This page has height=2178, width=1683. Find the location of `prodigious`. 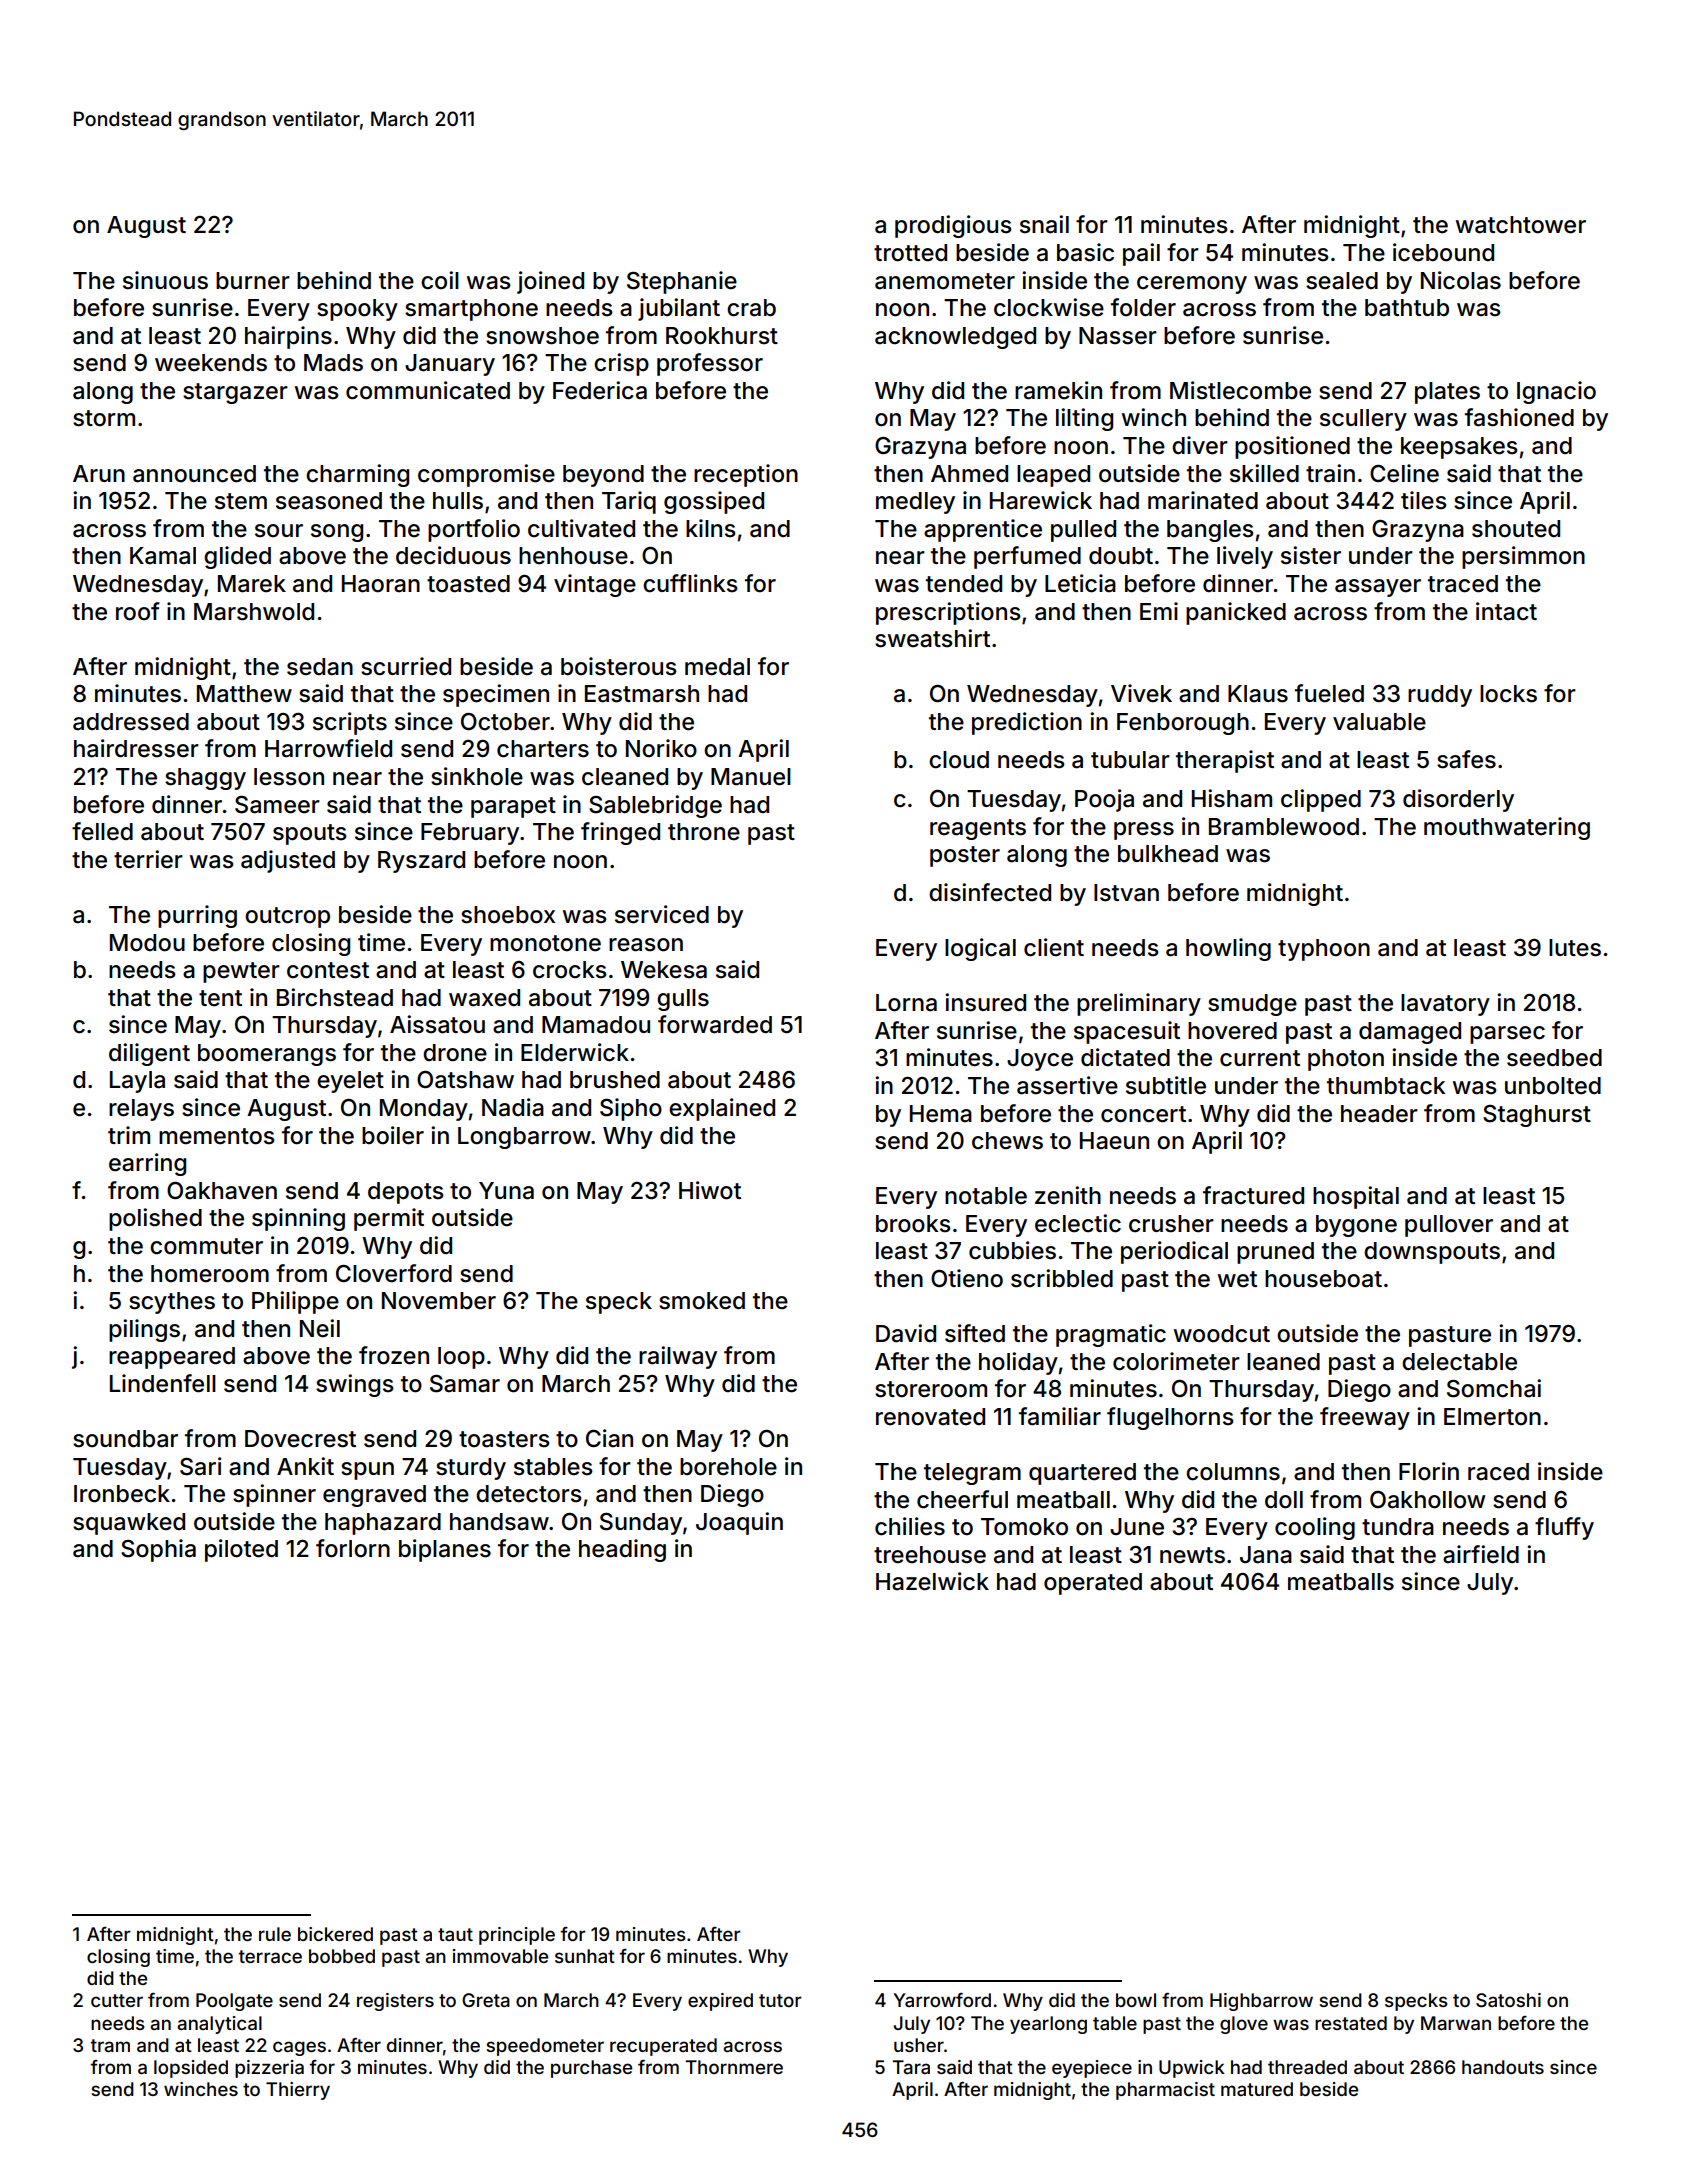

prodigious is located at coordinates (953, 226).
